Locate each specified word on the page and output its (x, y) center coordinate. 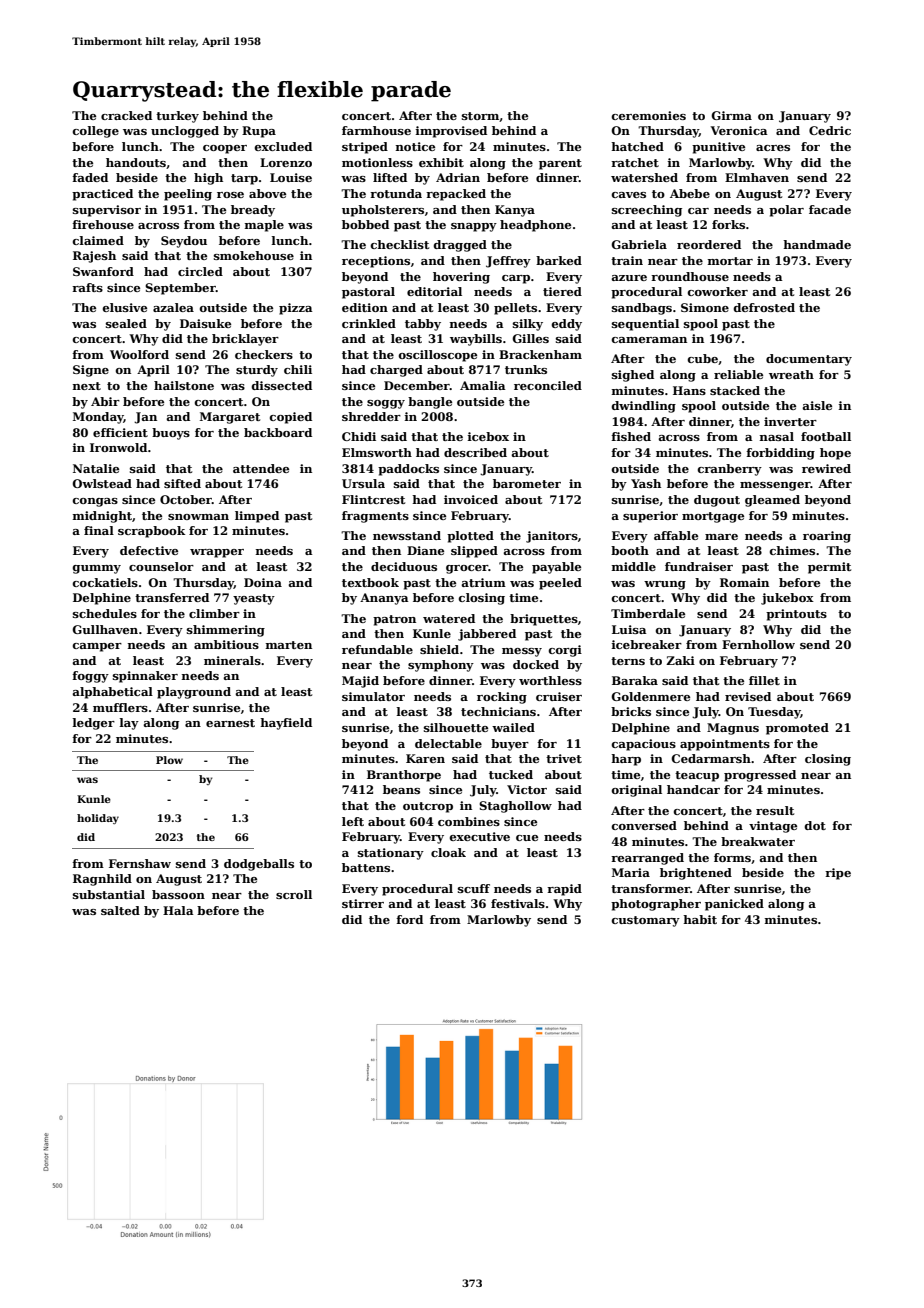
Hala (178, 910)
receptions (376, 262)
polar (786, 211)
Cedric (830, 130)
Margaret (230, 418)
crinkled (369, 323)
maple (264, 226)
